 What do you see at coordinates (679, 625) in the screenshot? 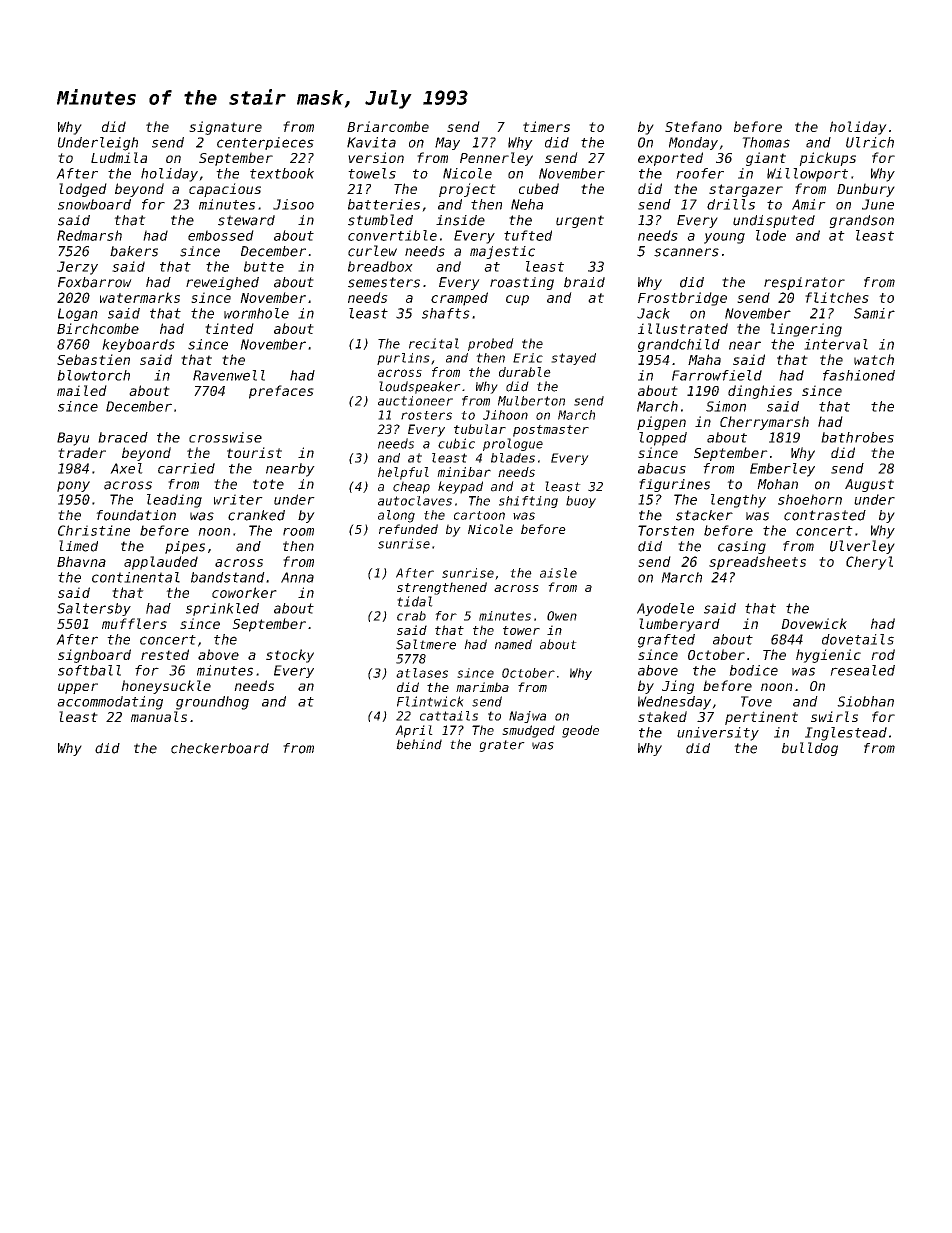
I see `lumberyard` at bounding box center [679, 625].
